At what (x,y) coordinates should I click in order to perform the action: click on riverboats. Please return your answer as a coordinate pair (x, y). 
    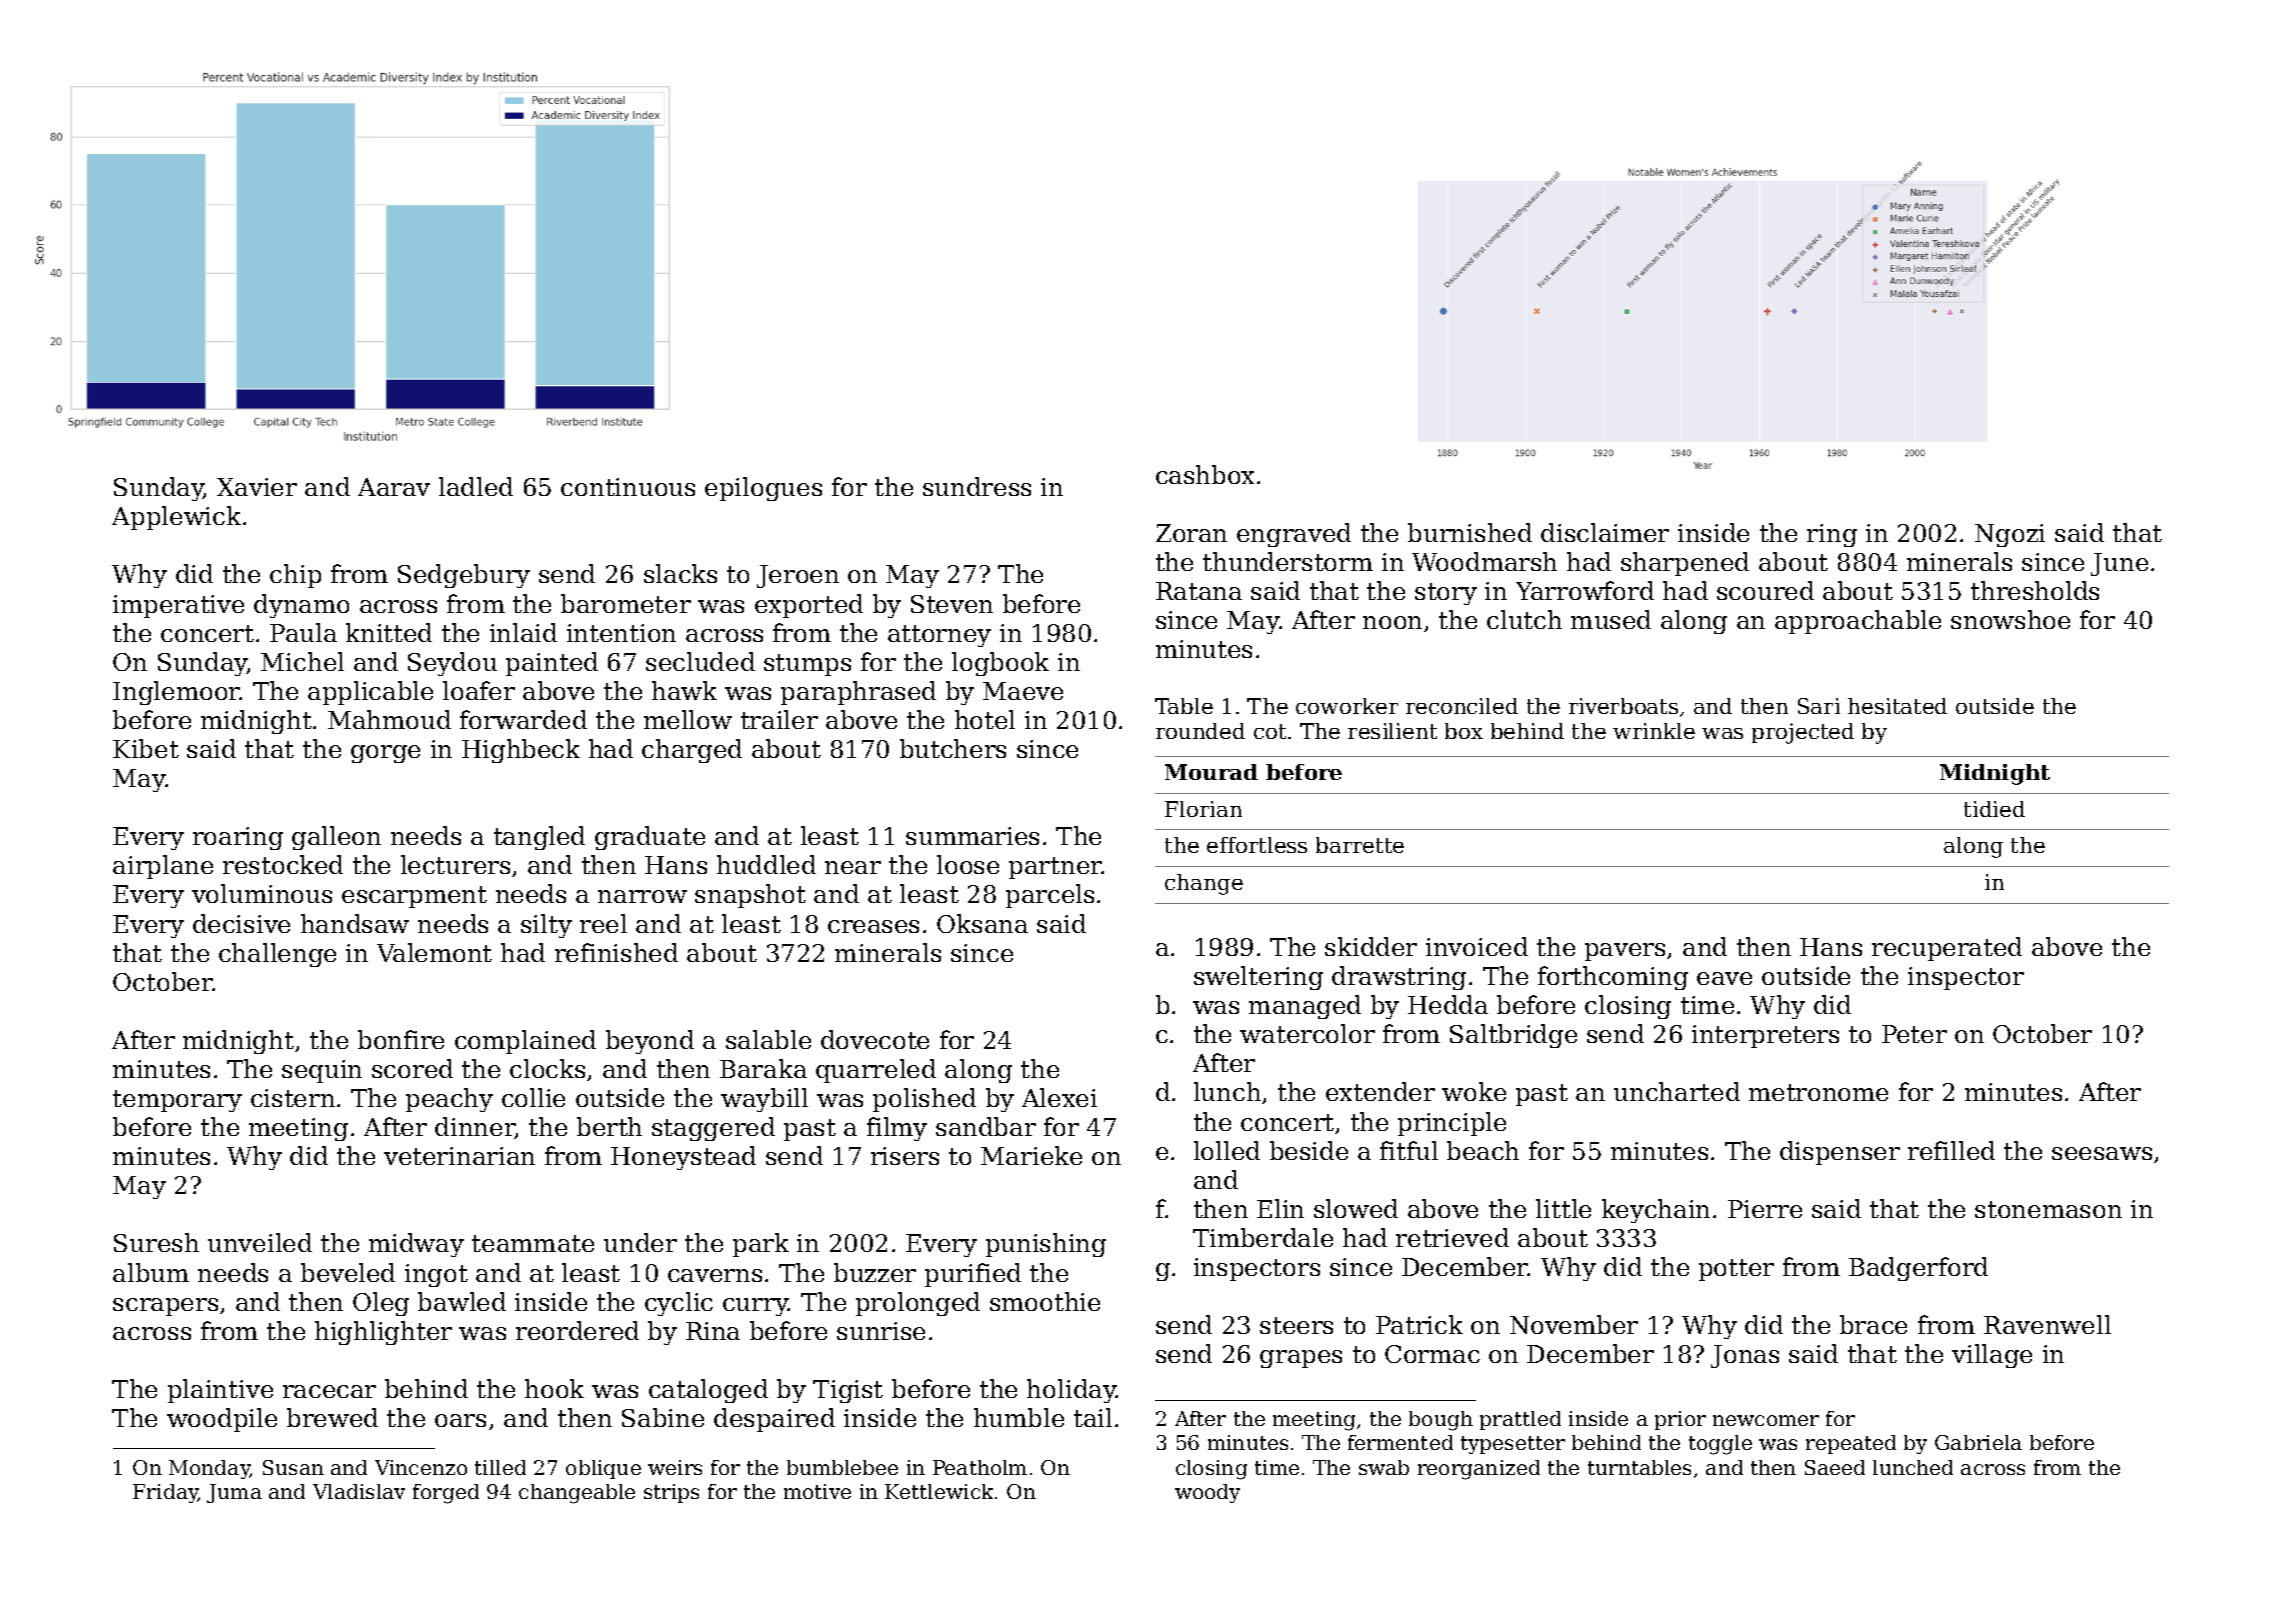
    Looking at the image, I should click on (1623, 706).
